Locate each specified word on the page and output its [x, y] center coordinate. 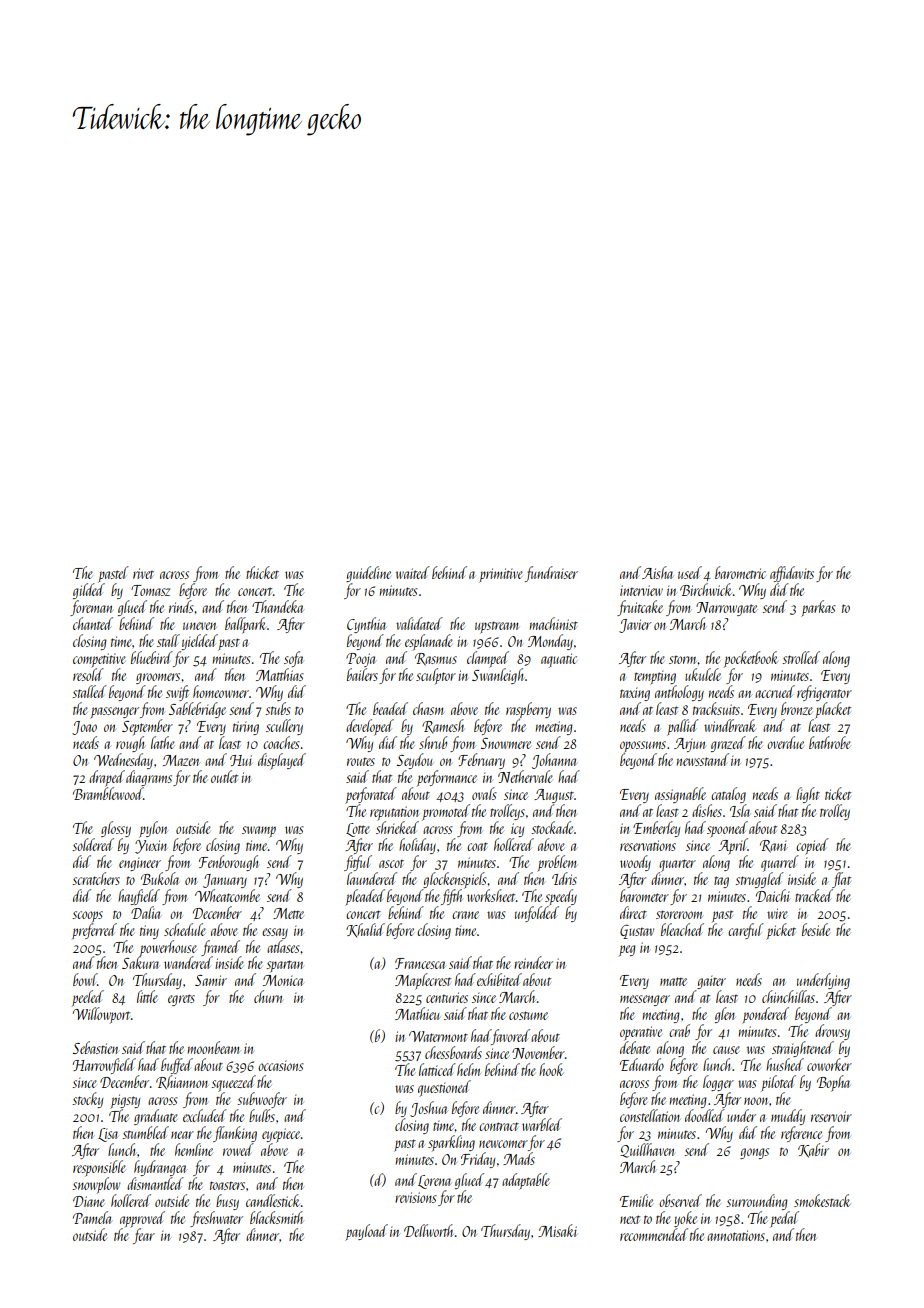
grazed [728, 744]
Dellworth [428, 1230]
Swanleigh [497, 676]
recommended [654, 1234]
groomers [158, 678]
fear [144, 1236]
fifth [452, 897]
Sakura [140, 963]
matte [673, 981]
